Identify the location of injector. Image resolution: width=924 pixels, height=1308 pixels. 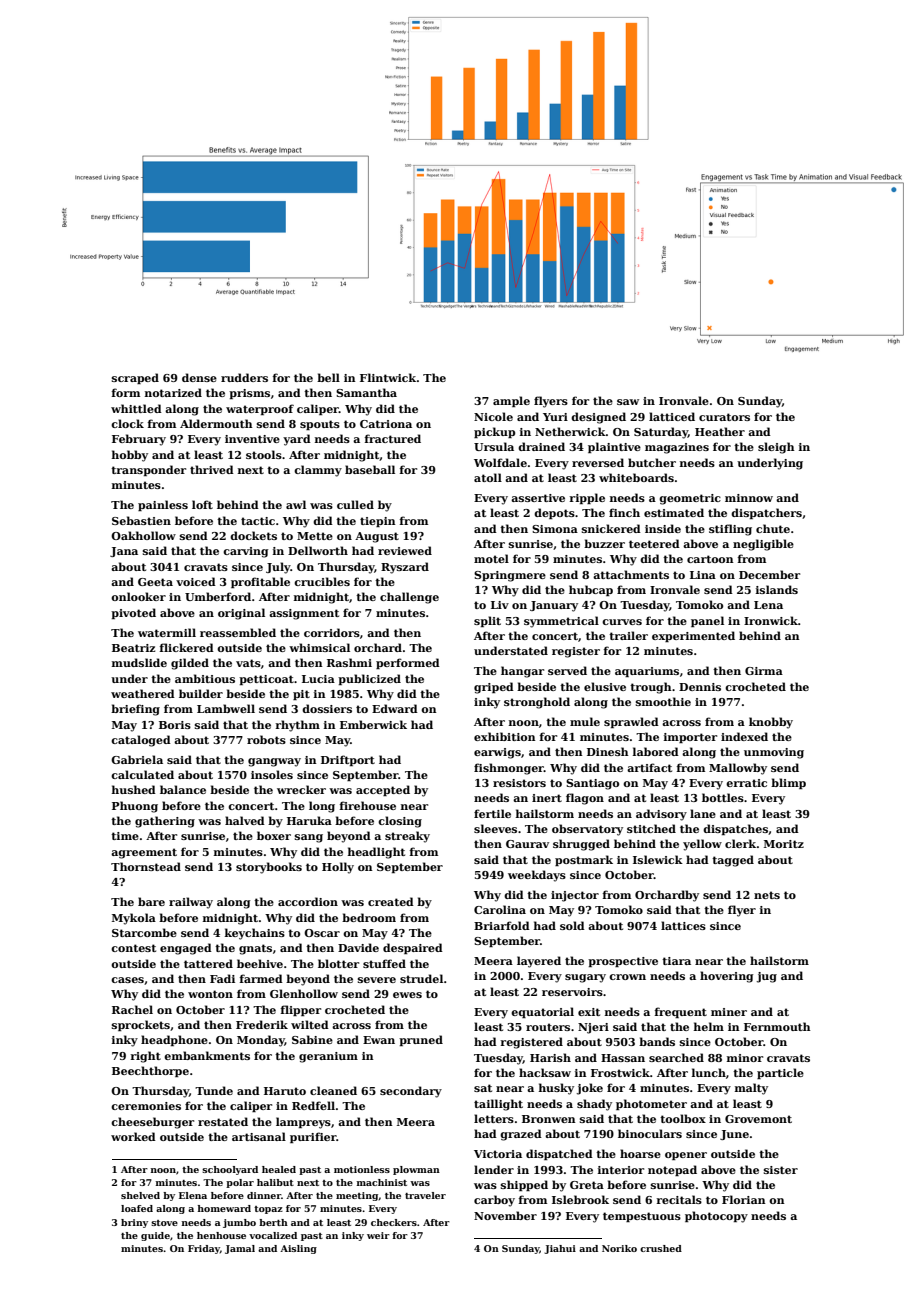
(575, 896).
